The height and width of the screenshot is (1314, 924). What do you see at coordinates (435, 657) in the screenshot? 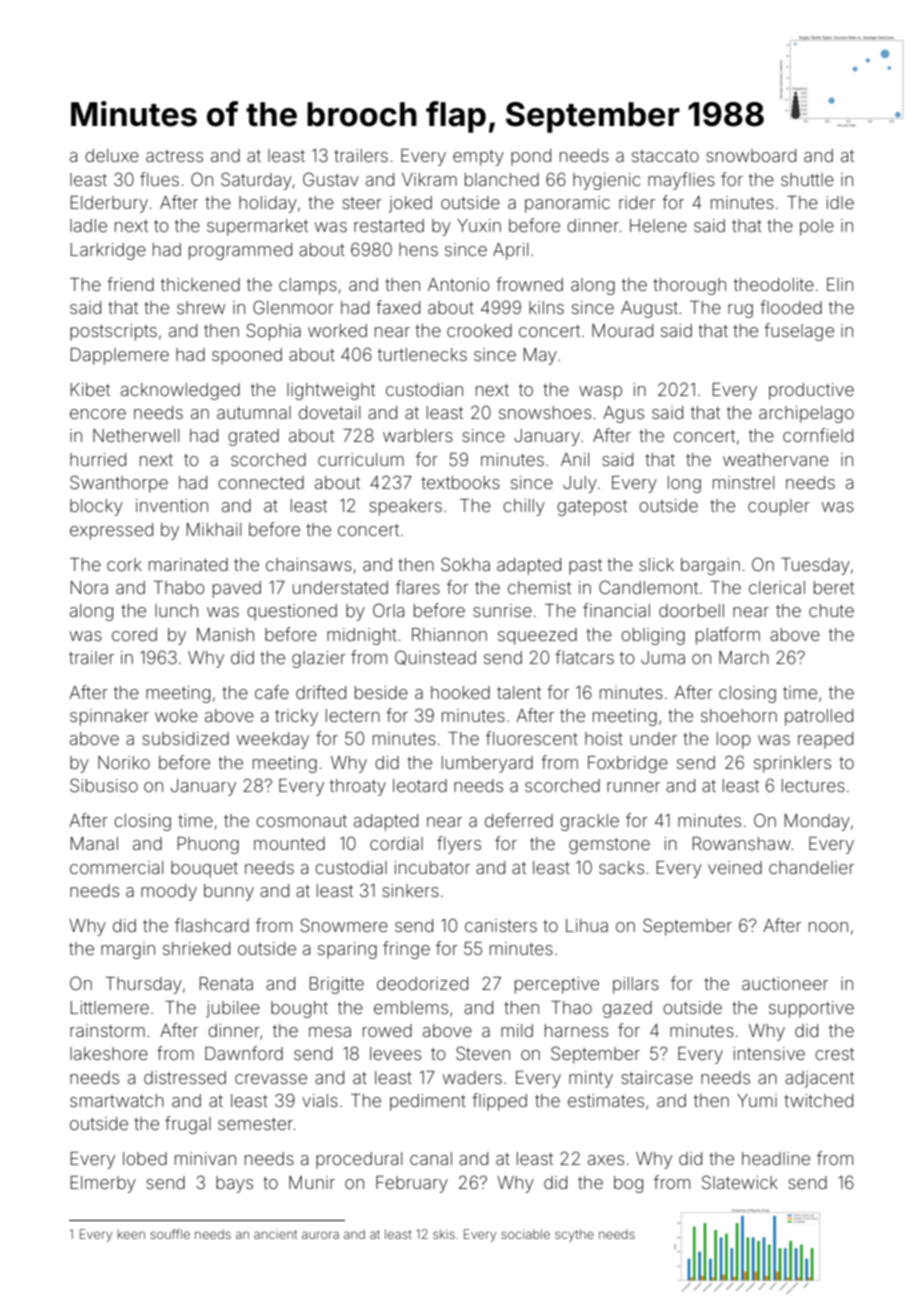
I see `Quinstead` at bounding box center [435, 657].
